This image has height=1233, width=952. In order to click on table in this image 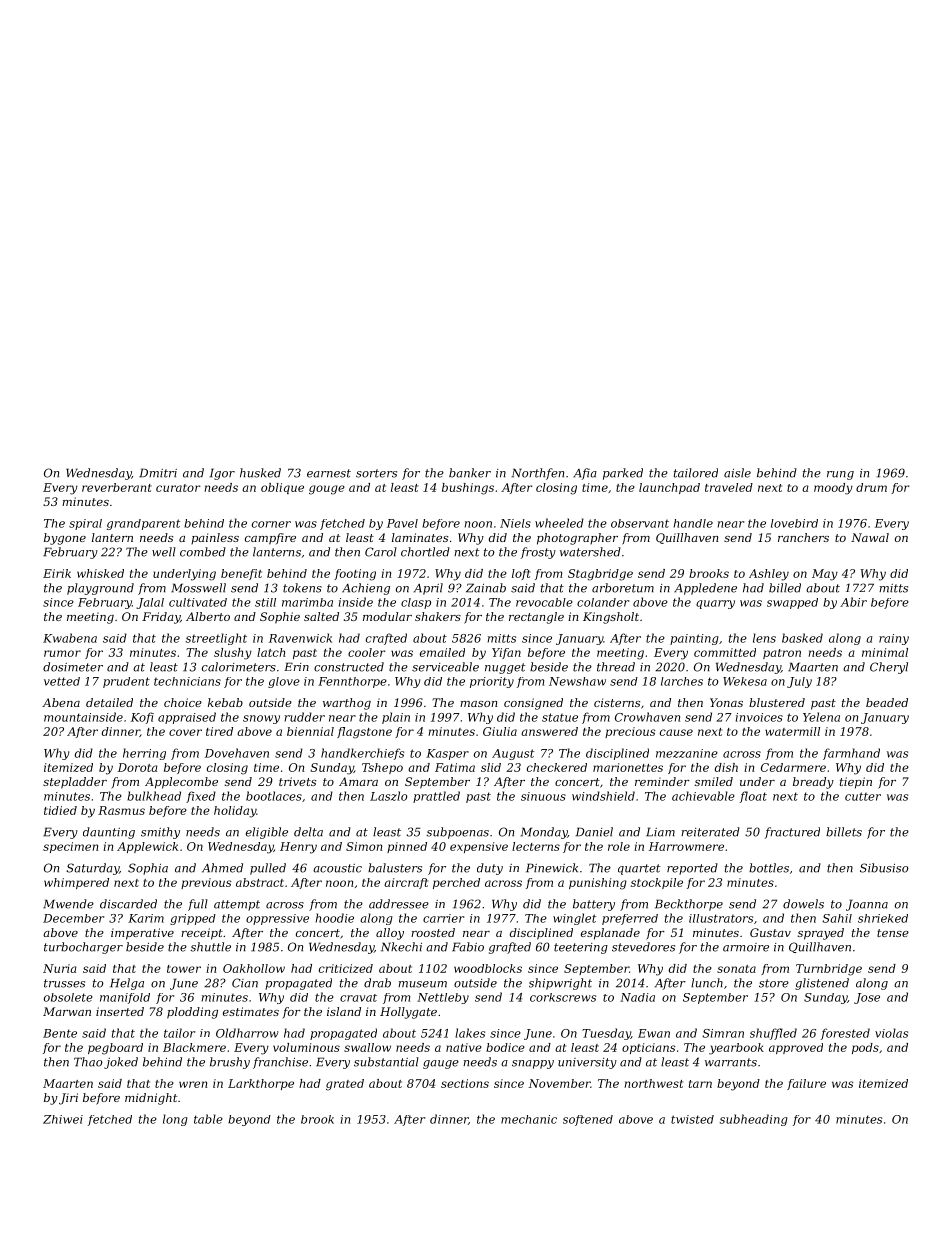, I will do `click(208, 1119)`.
